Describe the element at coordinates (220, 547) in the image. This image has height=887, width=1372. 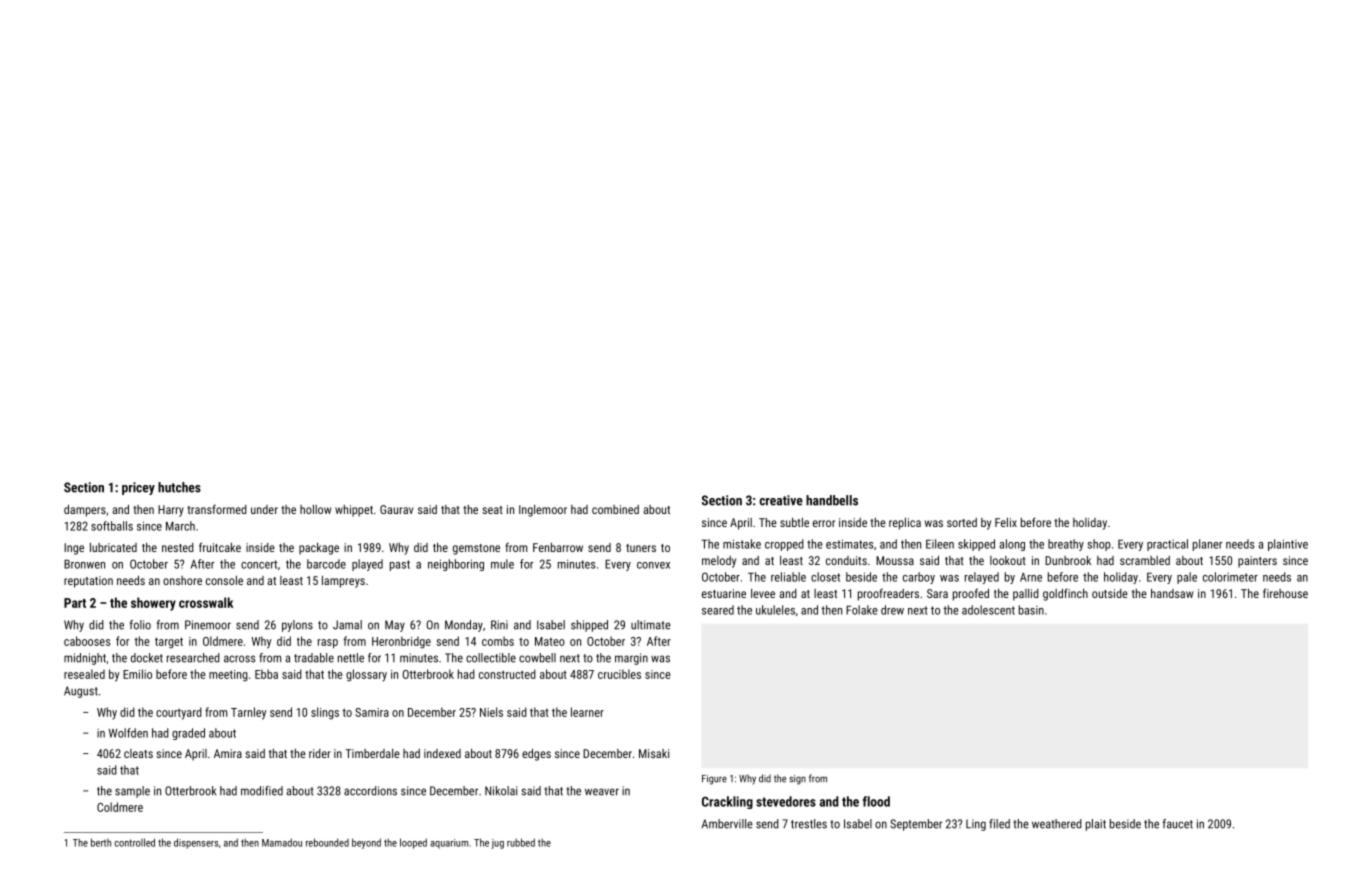
I see `fruitcake` at that location.
